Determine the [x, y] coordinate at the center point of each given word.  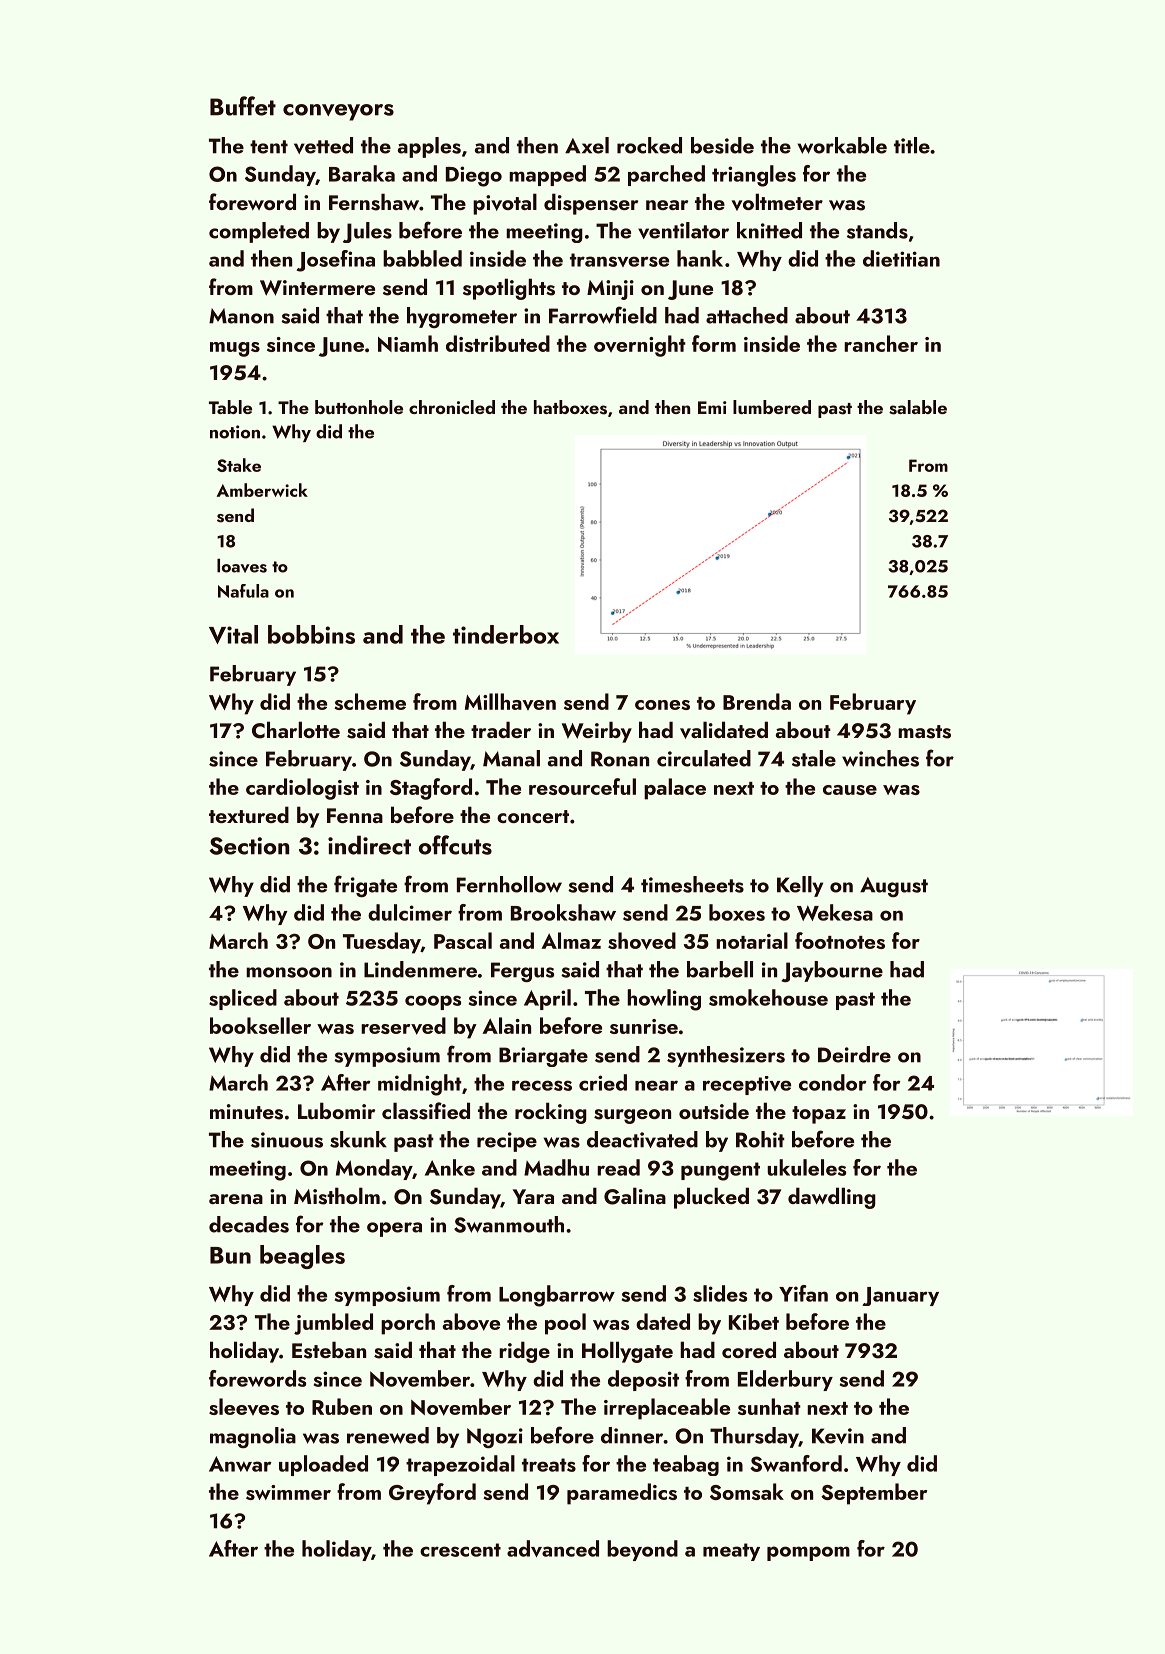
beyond [642, 1550]
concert [533, 816]
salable [918, 407]
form [714, 343]
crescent [460, 1550]
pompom [808, 1553]
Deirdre [854, 1054]
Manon [241, 316]
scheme [370, 701]
